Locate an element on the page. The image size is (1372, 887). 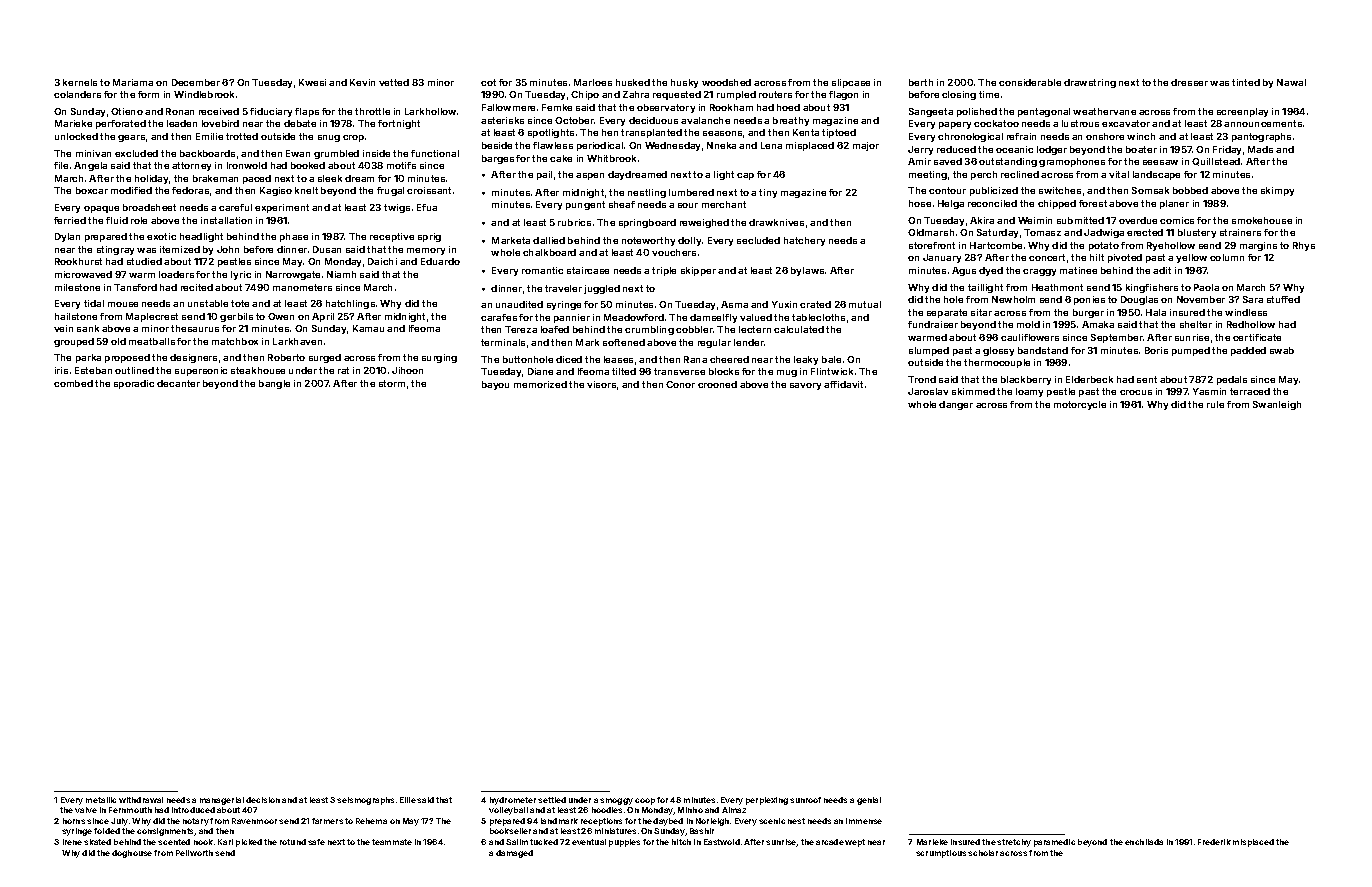
rule is located at coordinates (1215, 404).
